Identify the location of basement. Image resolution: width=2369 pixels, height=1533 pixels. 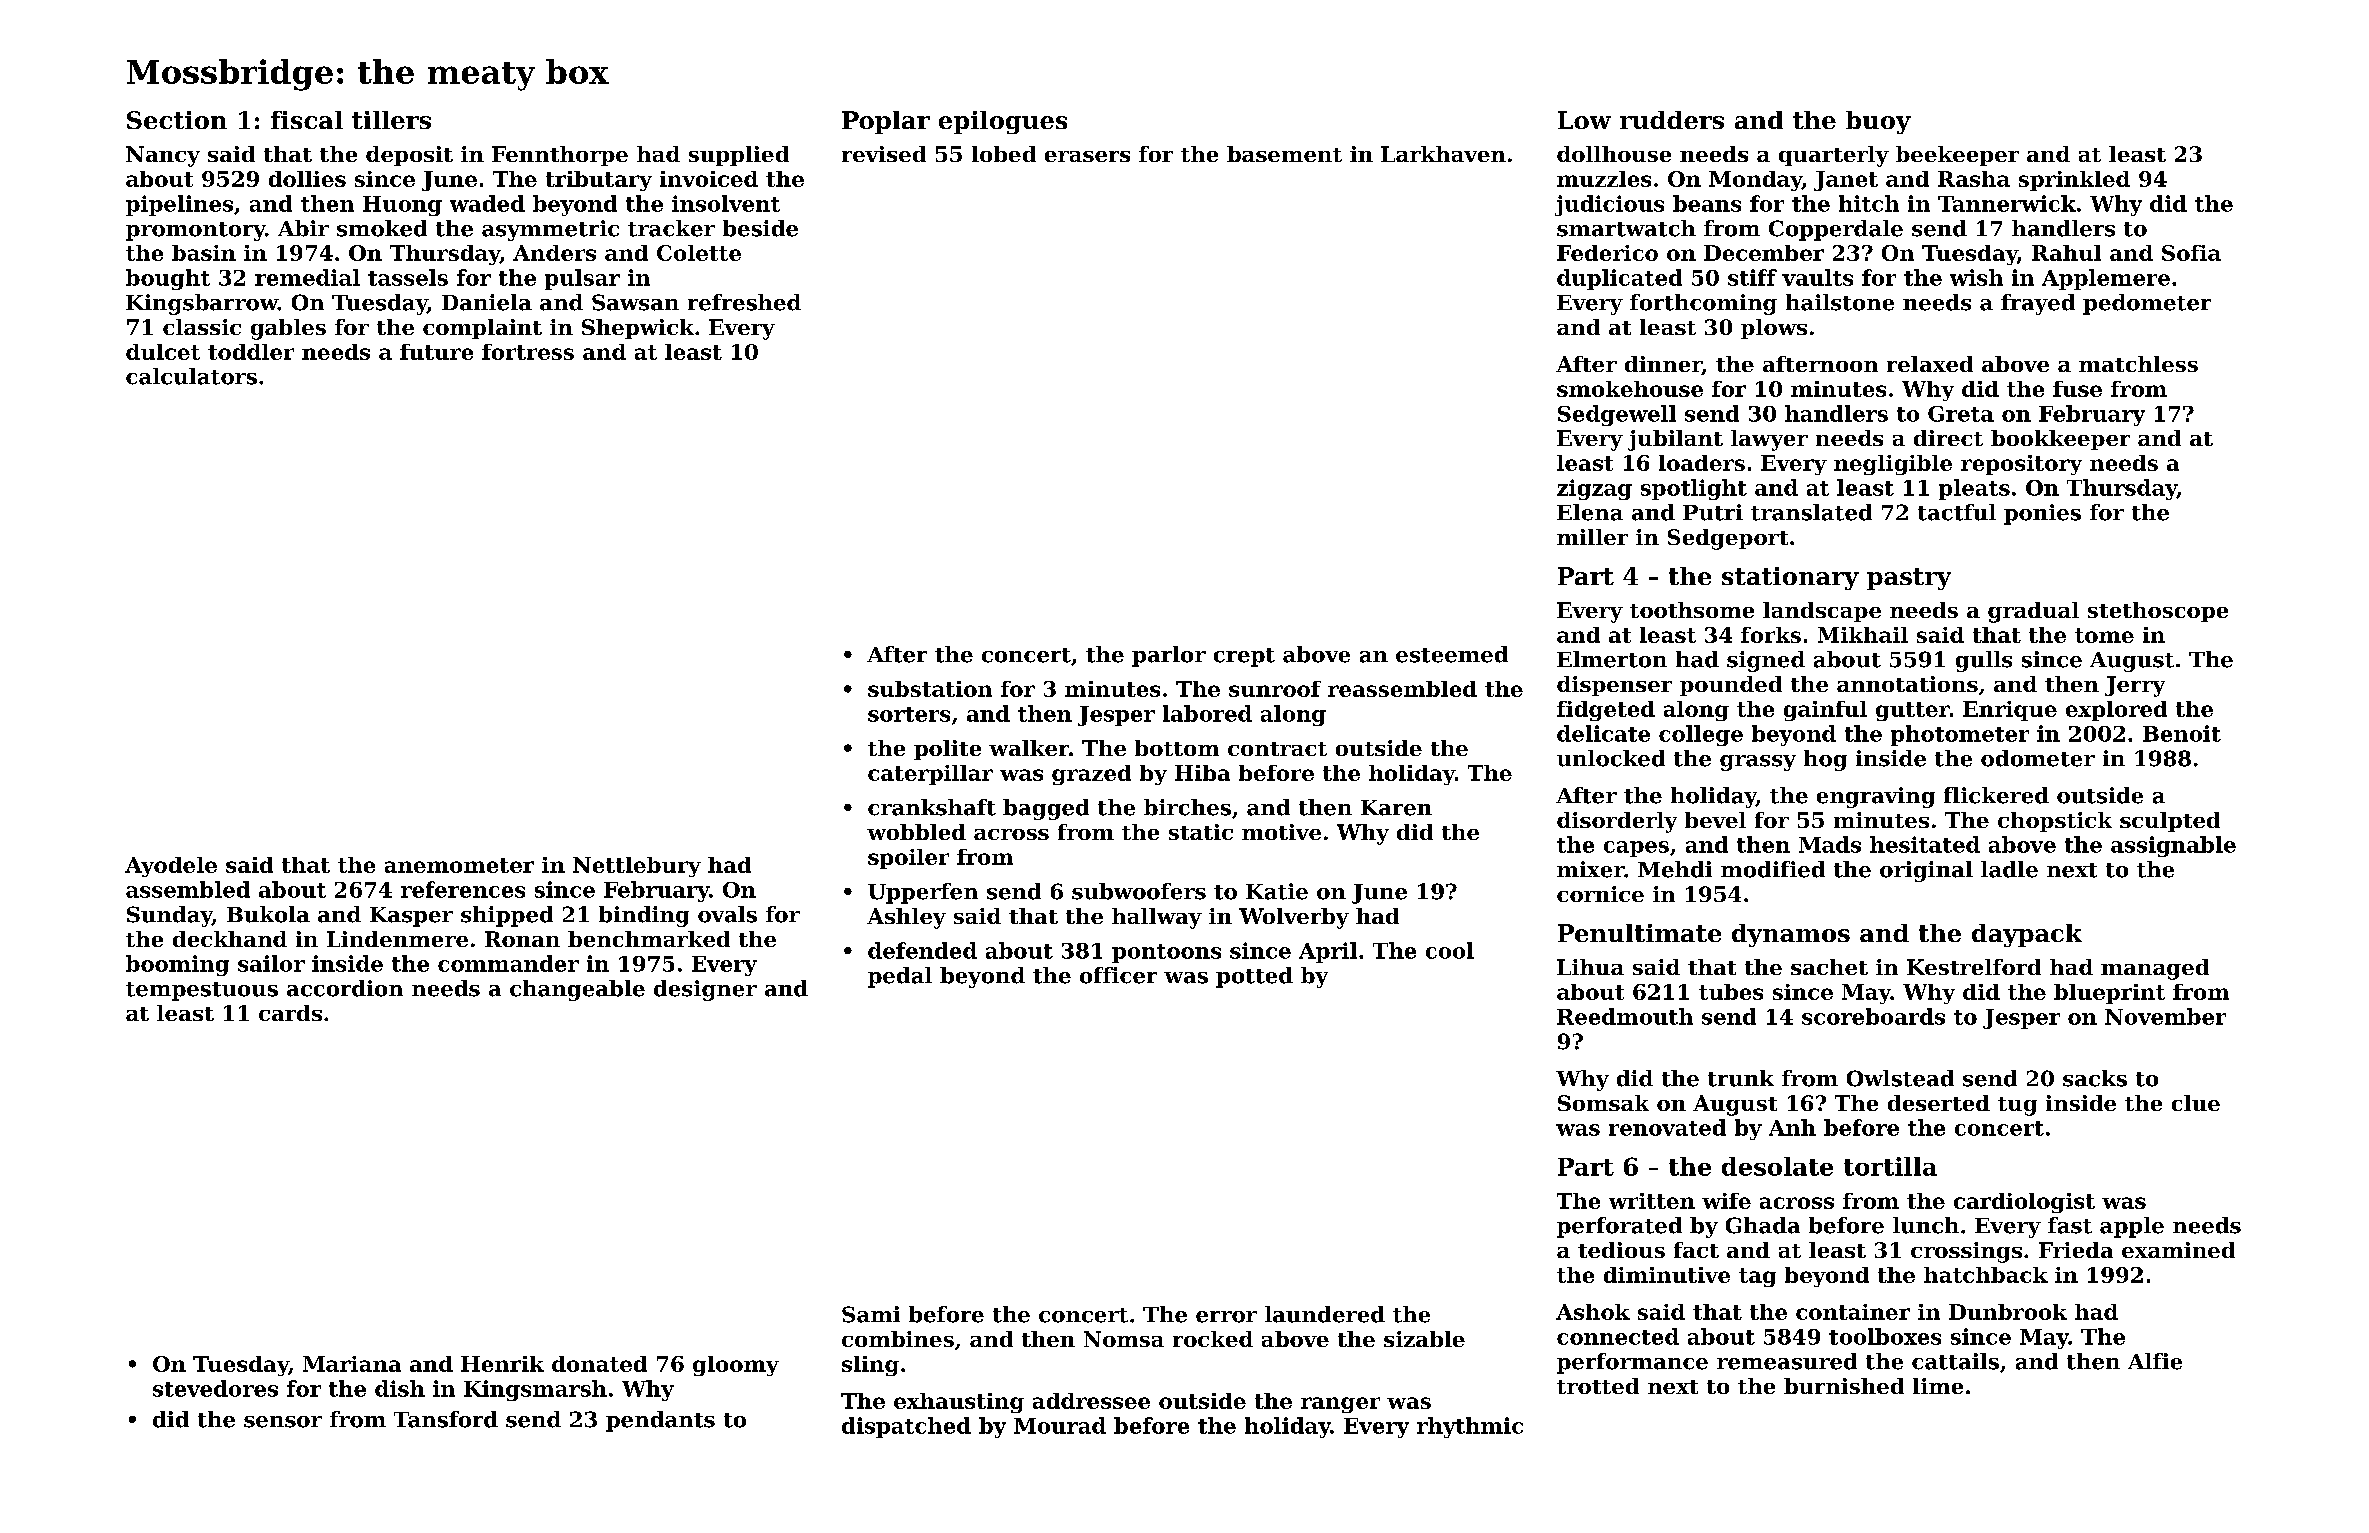
(1284, 154).
